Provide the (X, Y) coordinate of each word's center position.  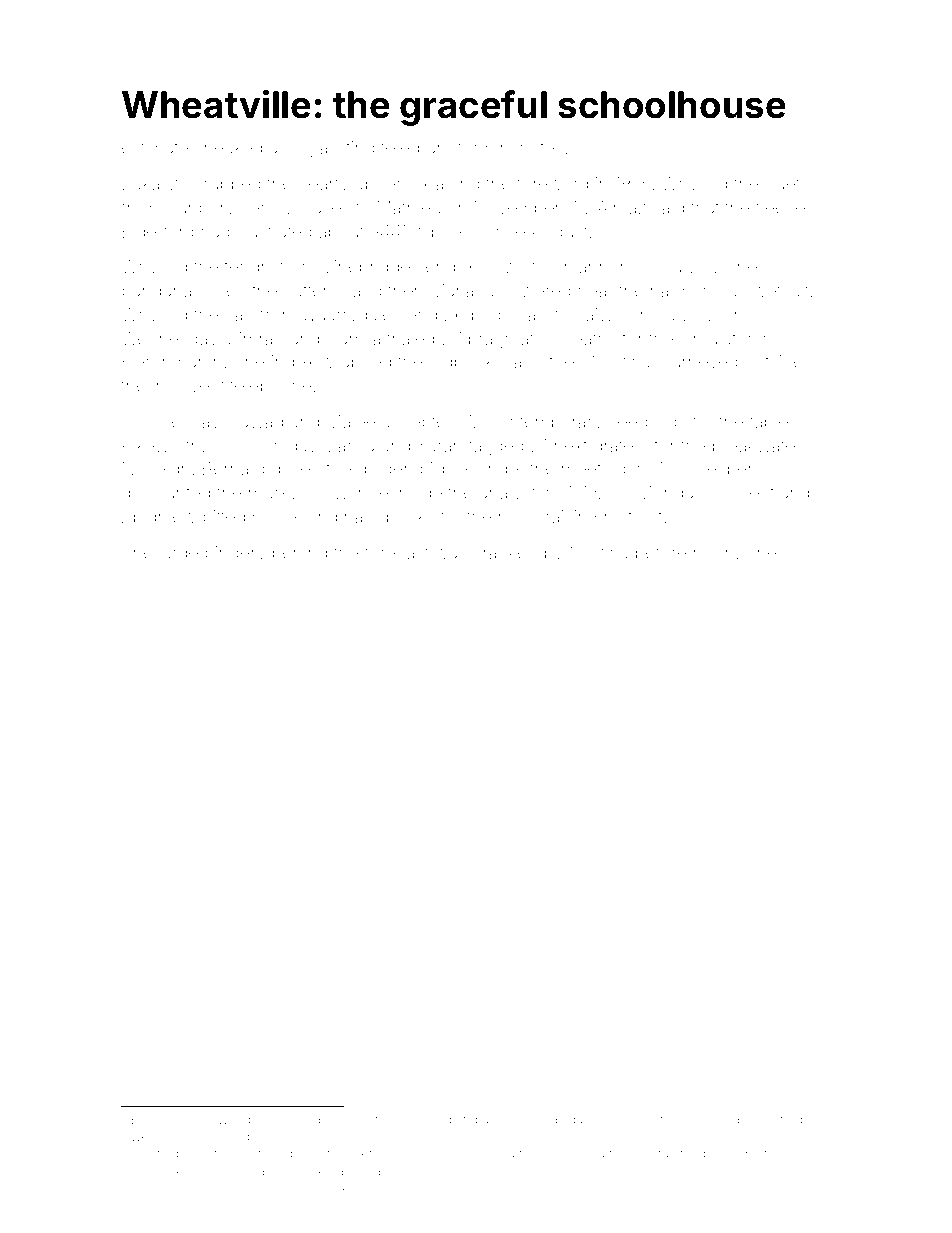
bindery (236, 554)
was (451, 554)
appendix (392, 185)
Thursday (279, 447)
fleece (780, 207)
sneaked (228, 147)
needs (292, 1119)
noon (713, 554)
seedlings (647, 423)
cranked (505, 552)
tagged (496, 447)
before (661, 552)
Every (148, 1120)
